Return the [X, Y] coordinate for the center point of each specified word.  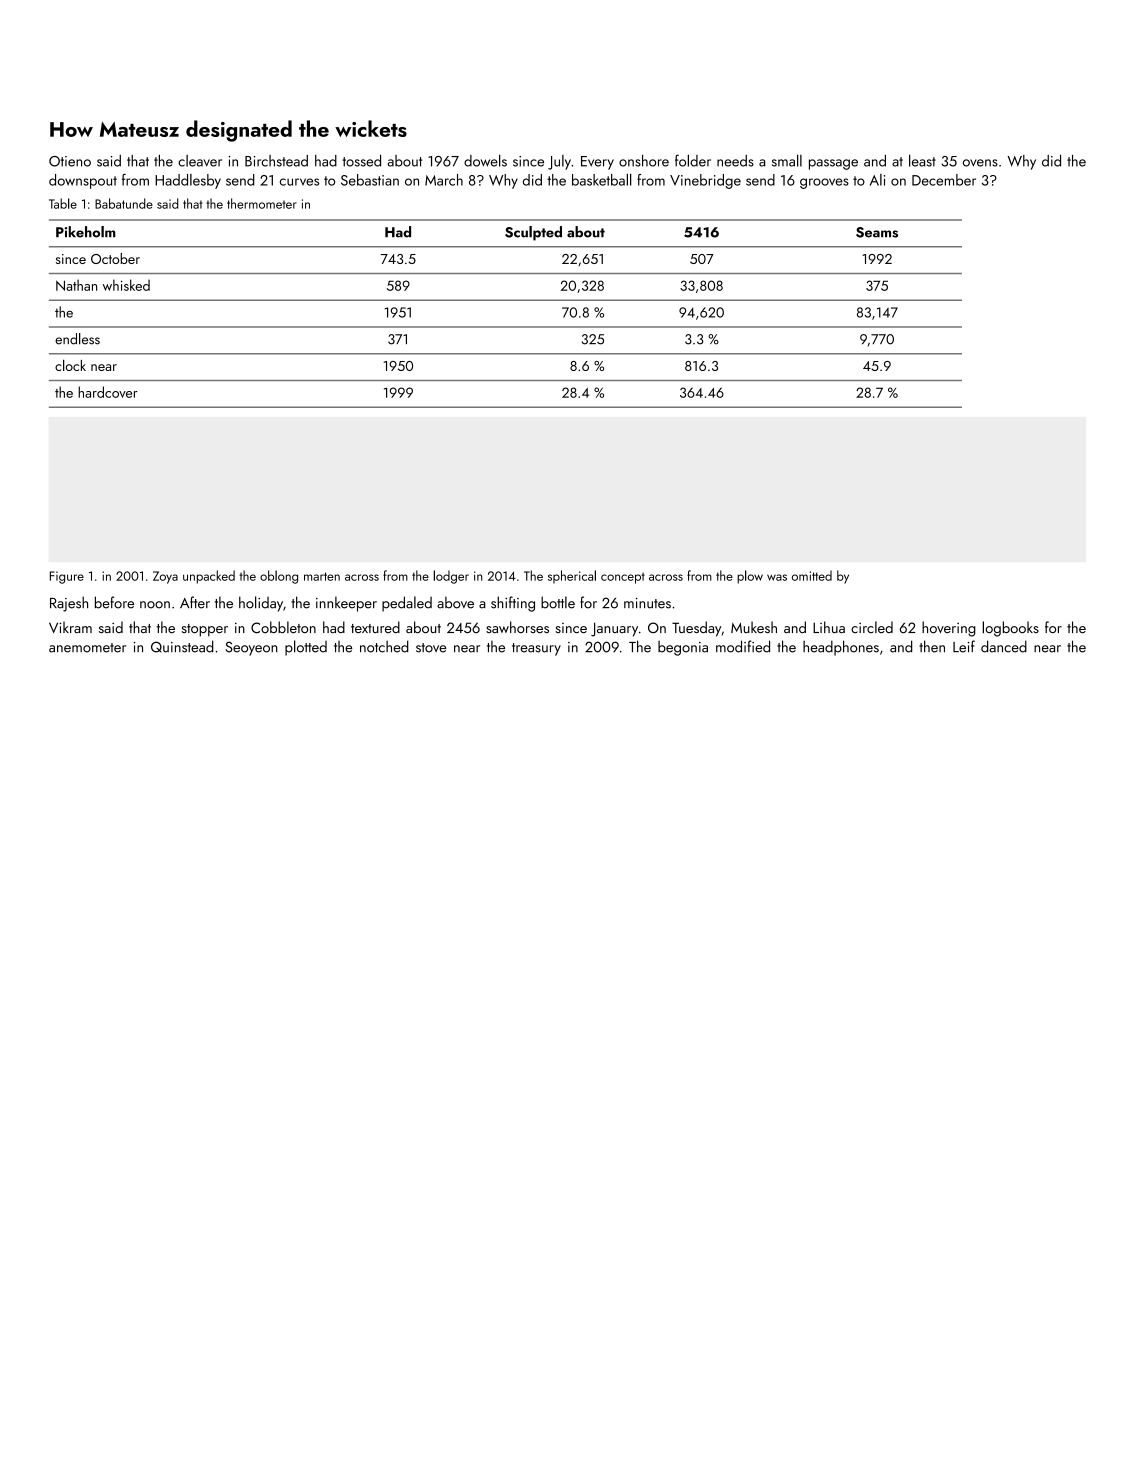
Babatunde [124, 203]
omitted [812, 575]
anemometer [87, 648]
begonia [683, 648]
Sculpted [533, 233]
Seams [877, 232]
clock [70, 365]
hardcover [108, 392]
